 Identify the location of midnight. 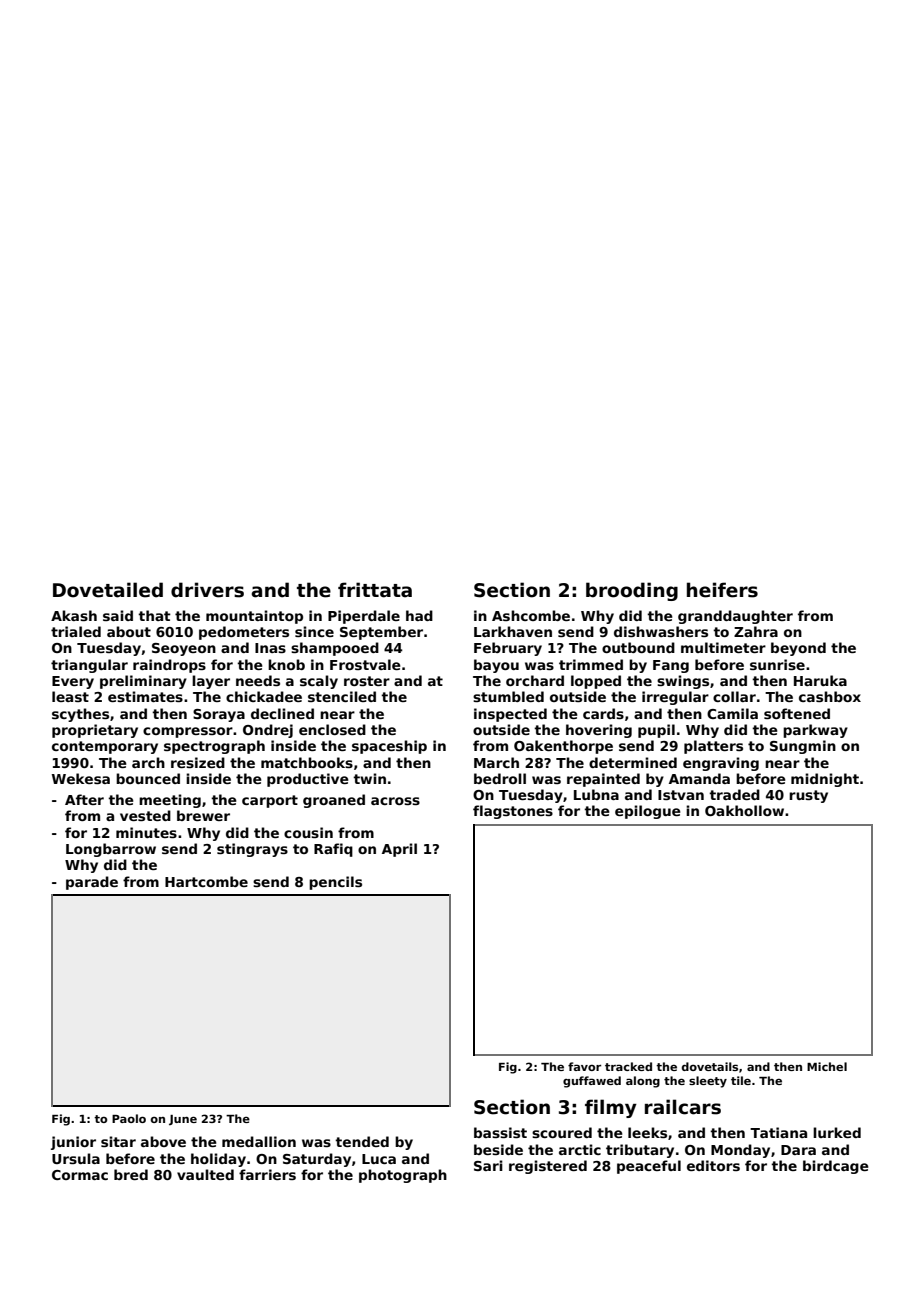
(825, 780).
